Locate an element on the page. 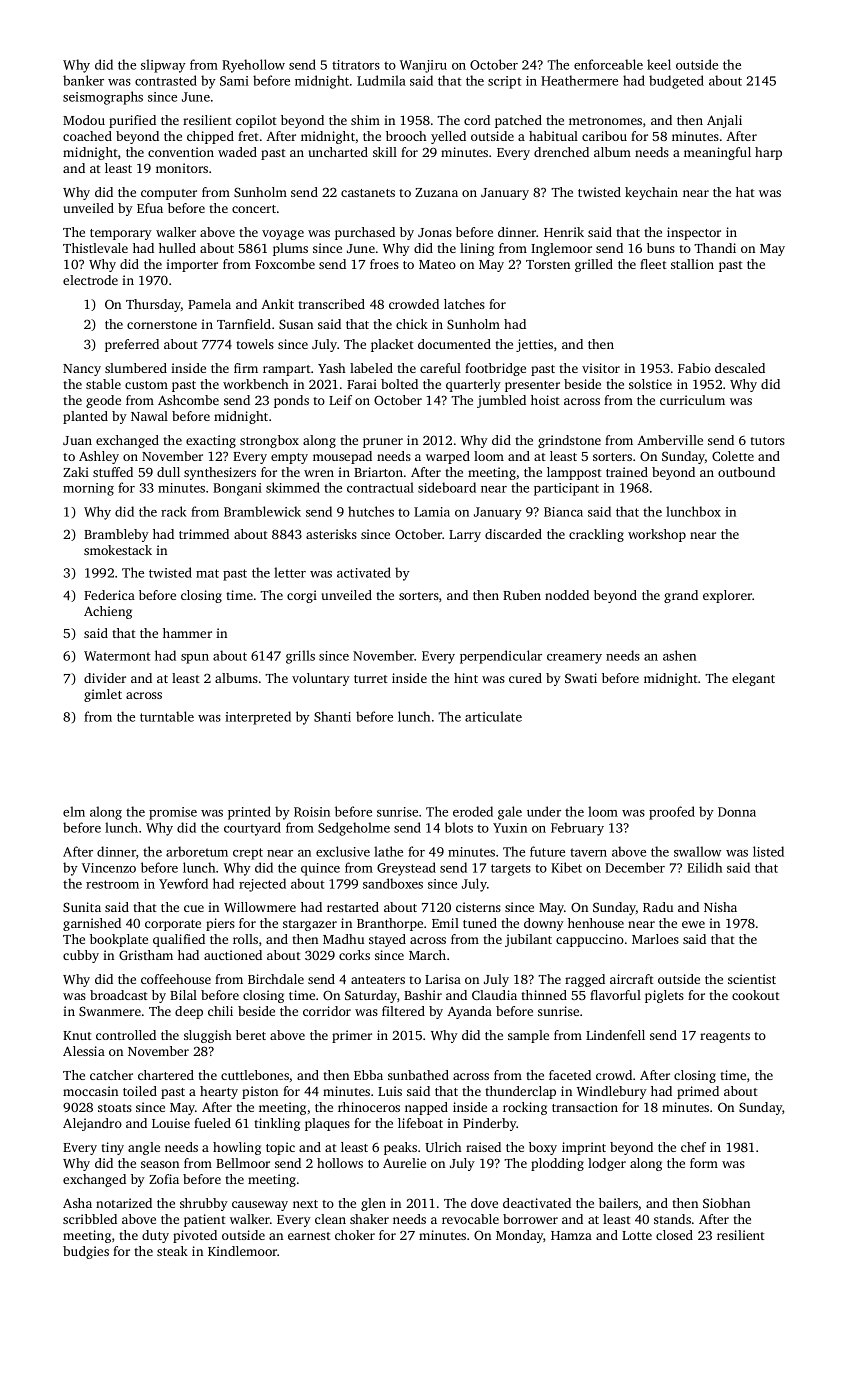 This image has width=849, height=1400. smokestack is located at coordinates (118, 550).
